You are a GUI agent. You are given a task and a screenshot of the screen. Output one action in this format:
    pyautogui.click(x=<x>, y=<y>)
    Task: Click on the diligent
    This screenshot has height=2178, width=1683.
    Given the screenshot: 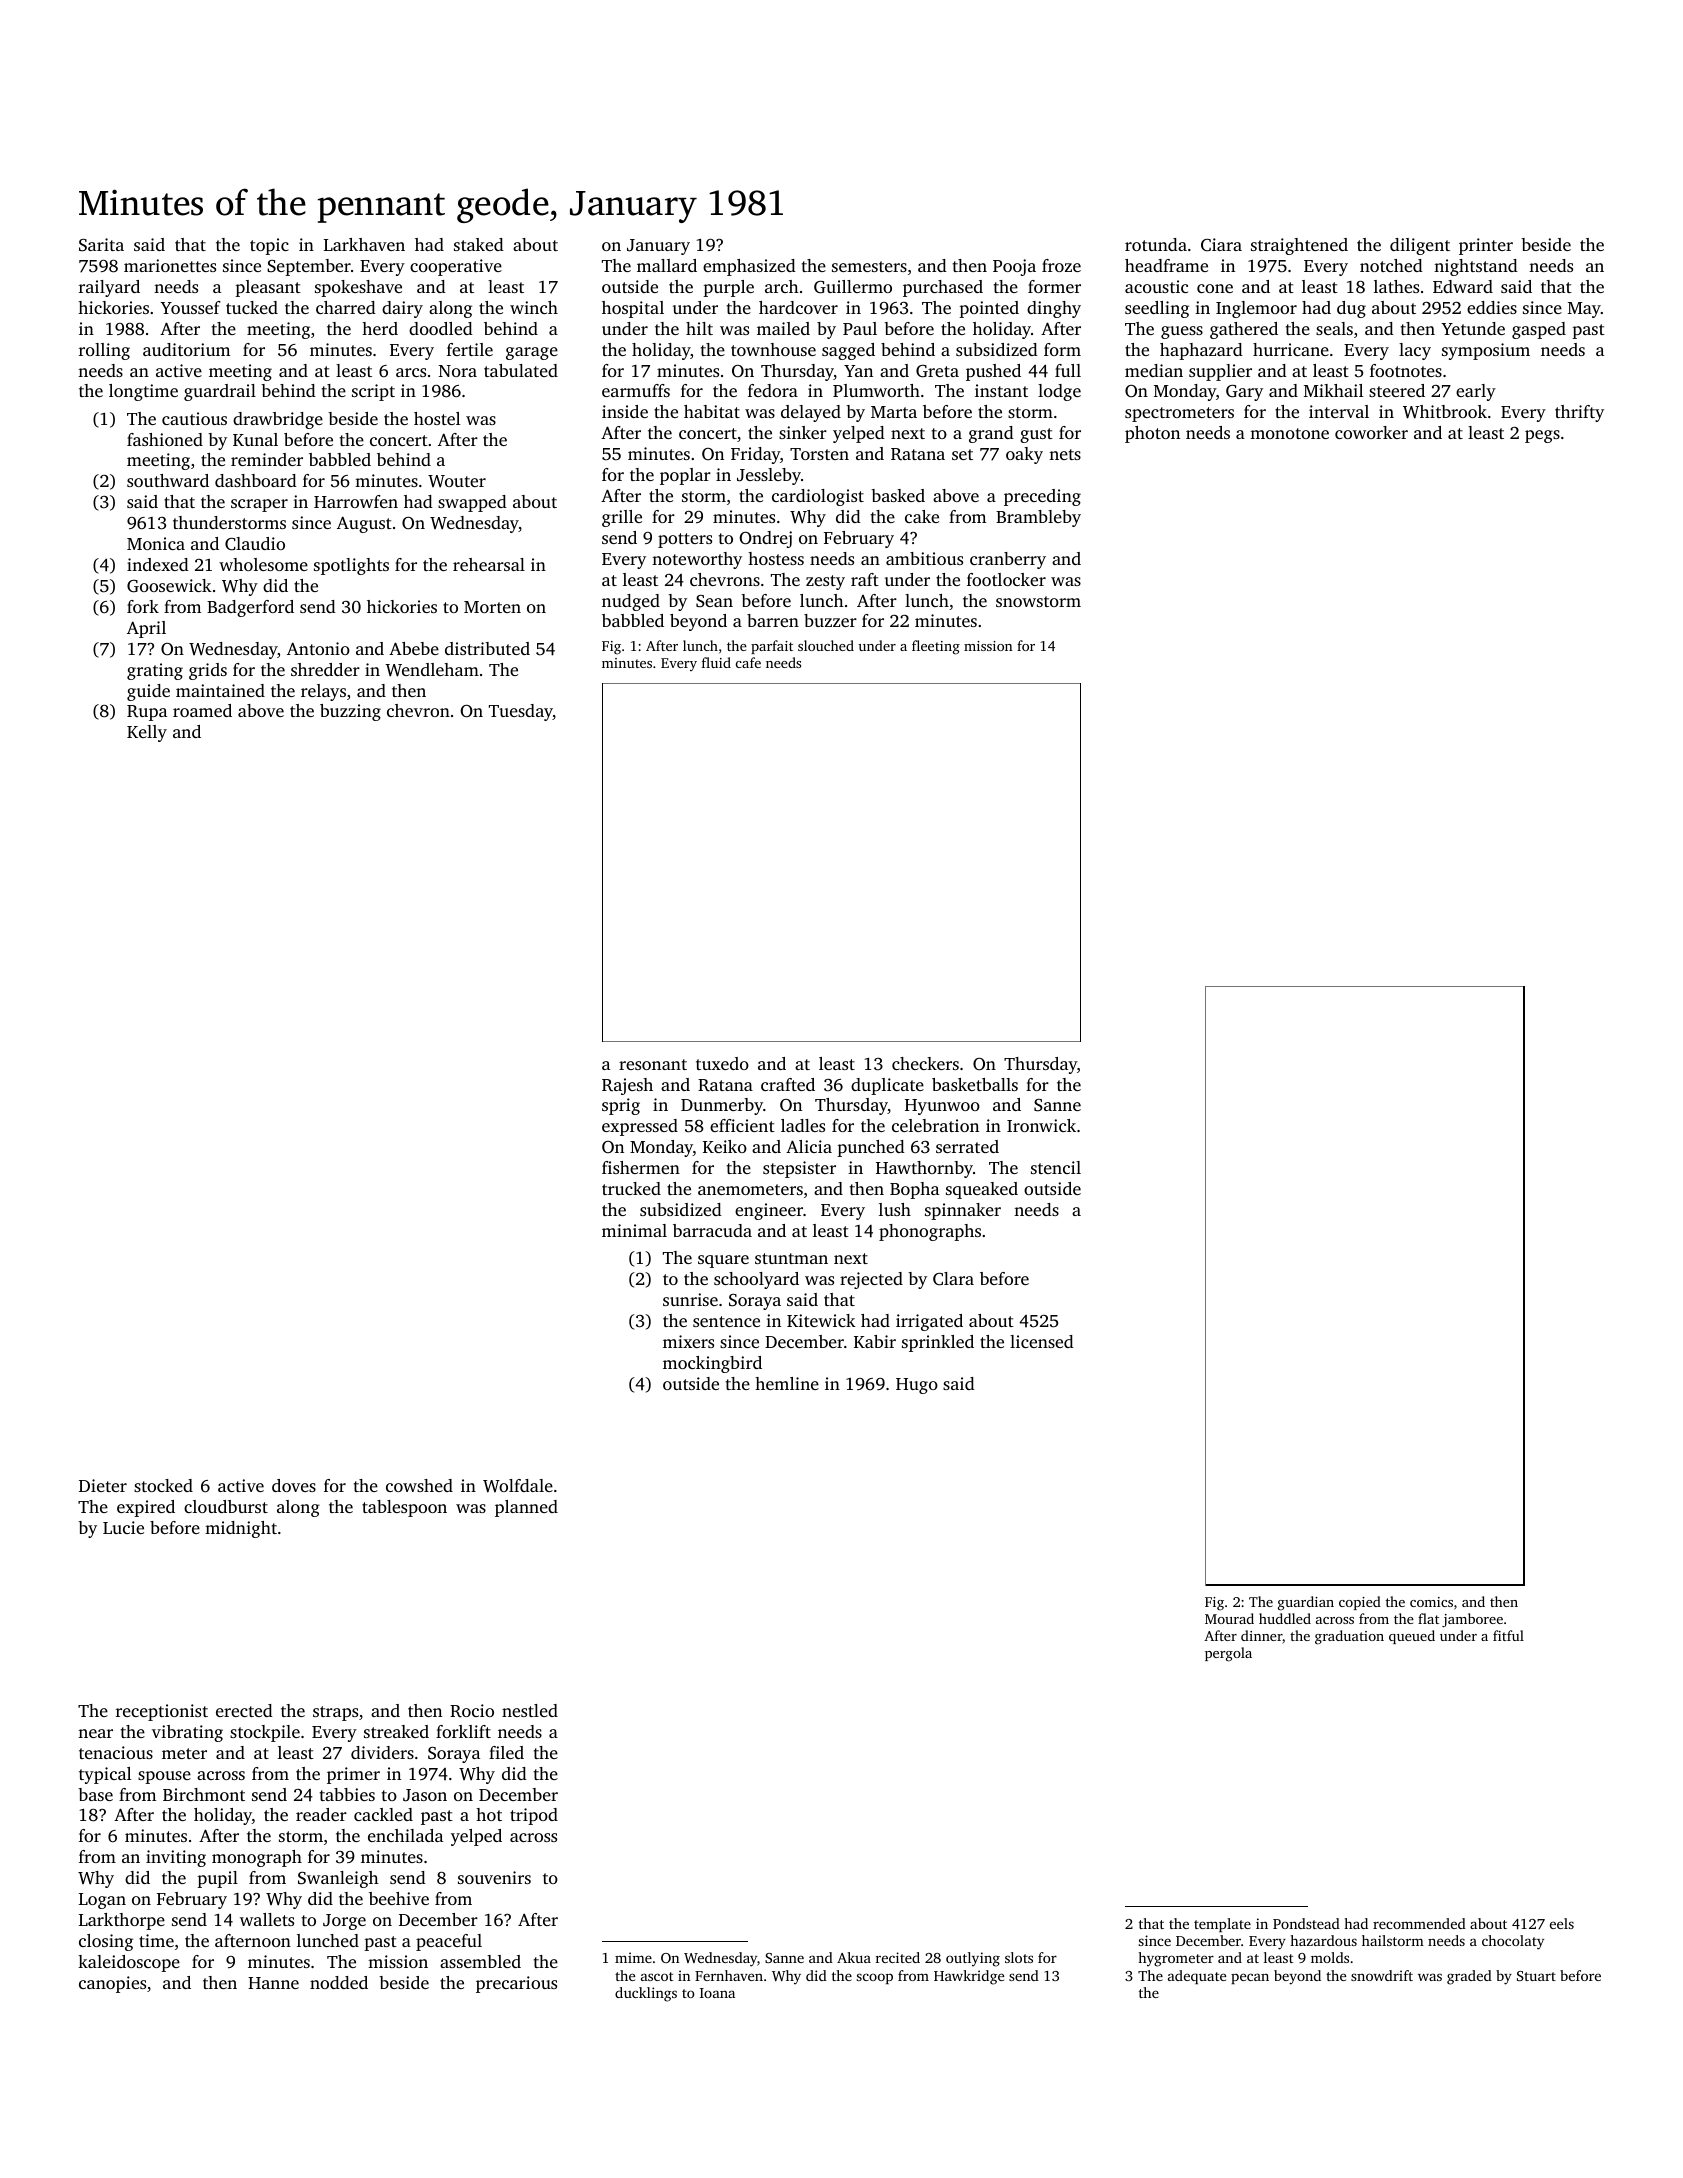 What is the action you would take?
    pyautogui.click(x=1420, y=246)
